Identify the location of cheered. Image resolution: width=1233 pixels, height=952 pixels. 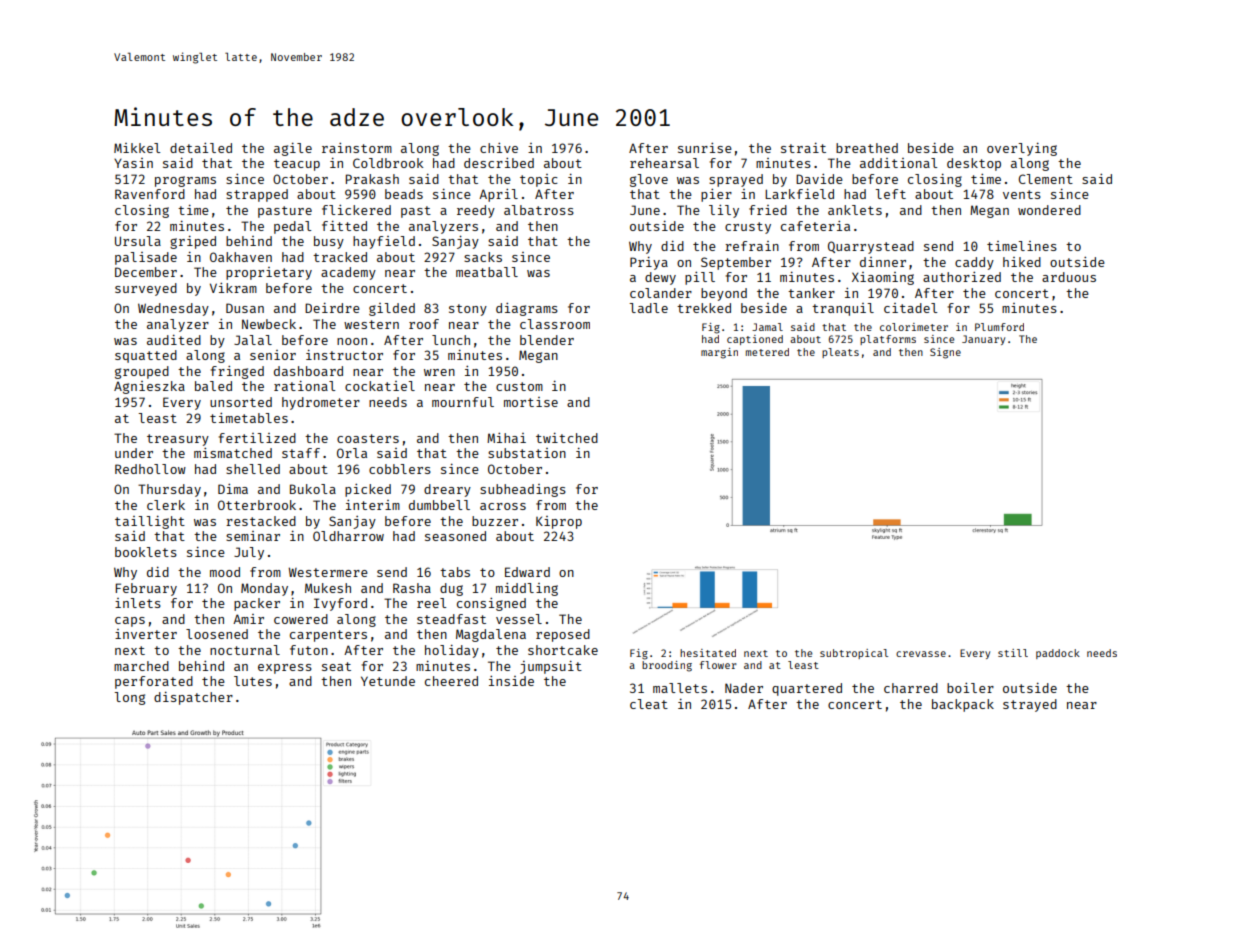
(451, 681).
